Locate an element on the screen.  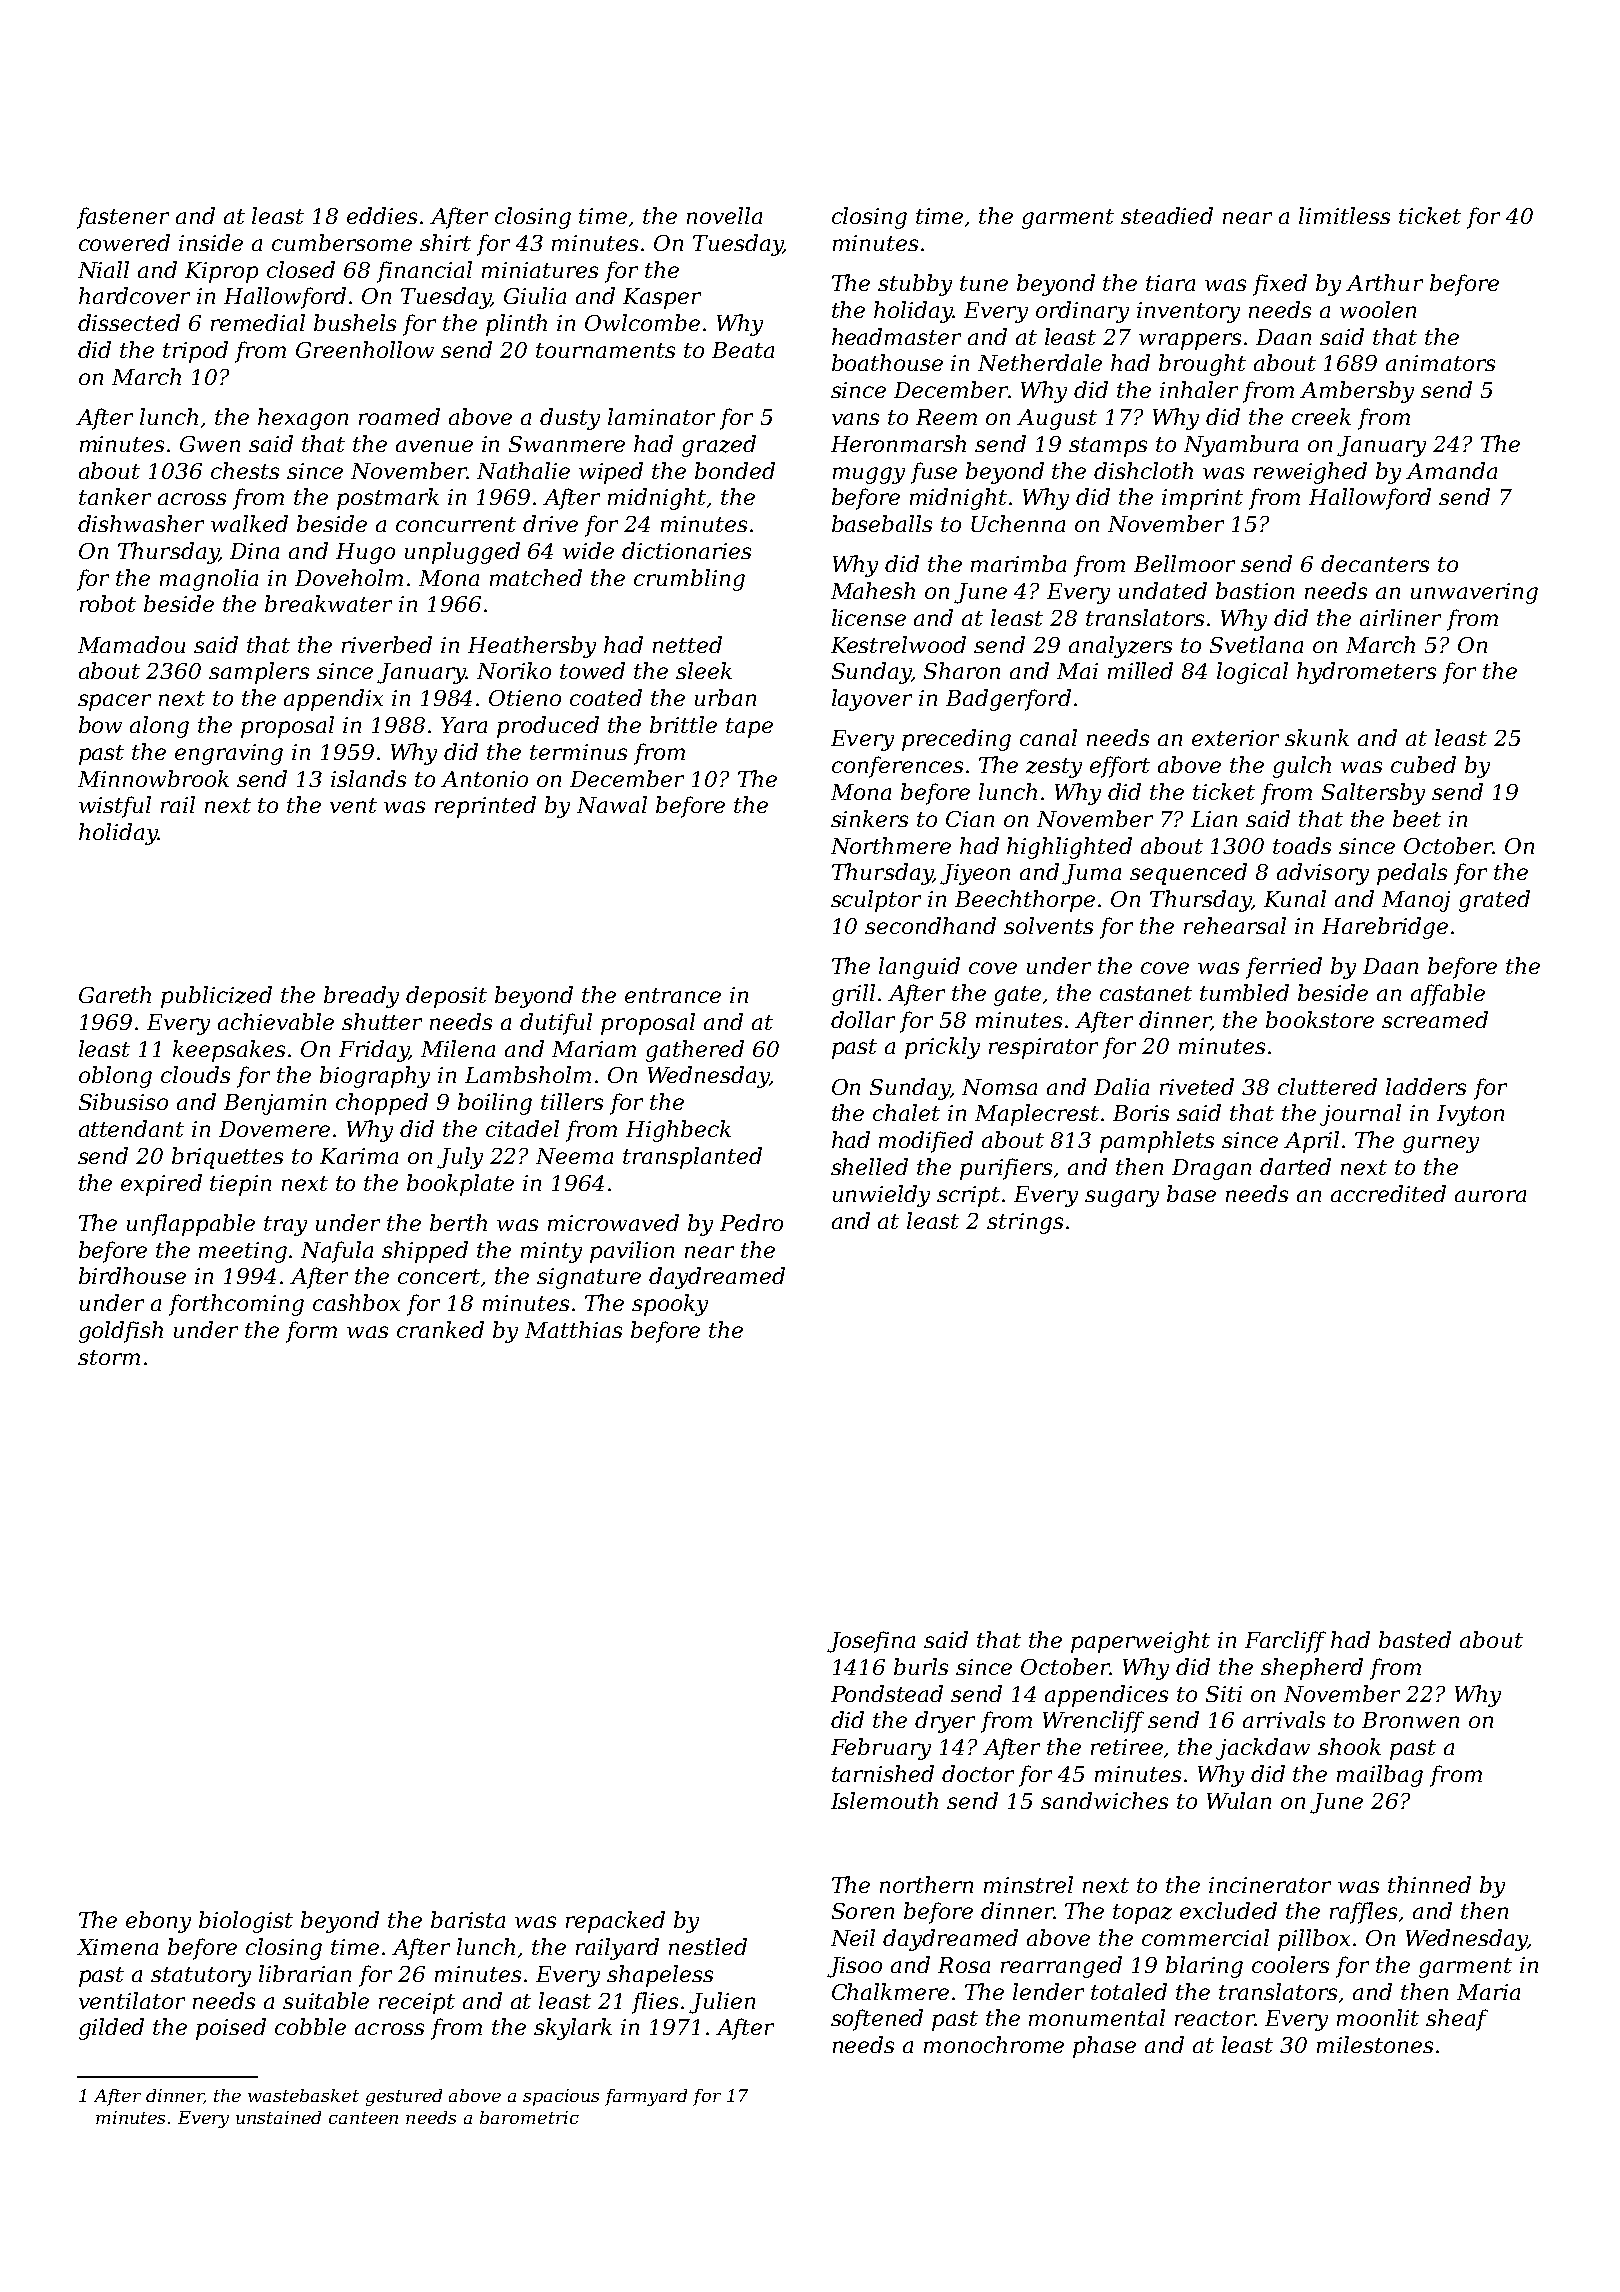
animators is located at coordinates (1440, 363).
